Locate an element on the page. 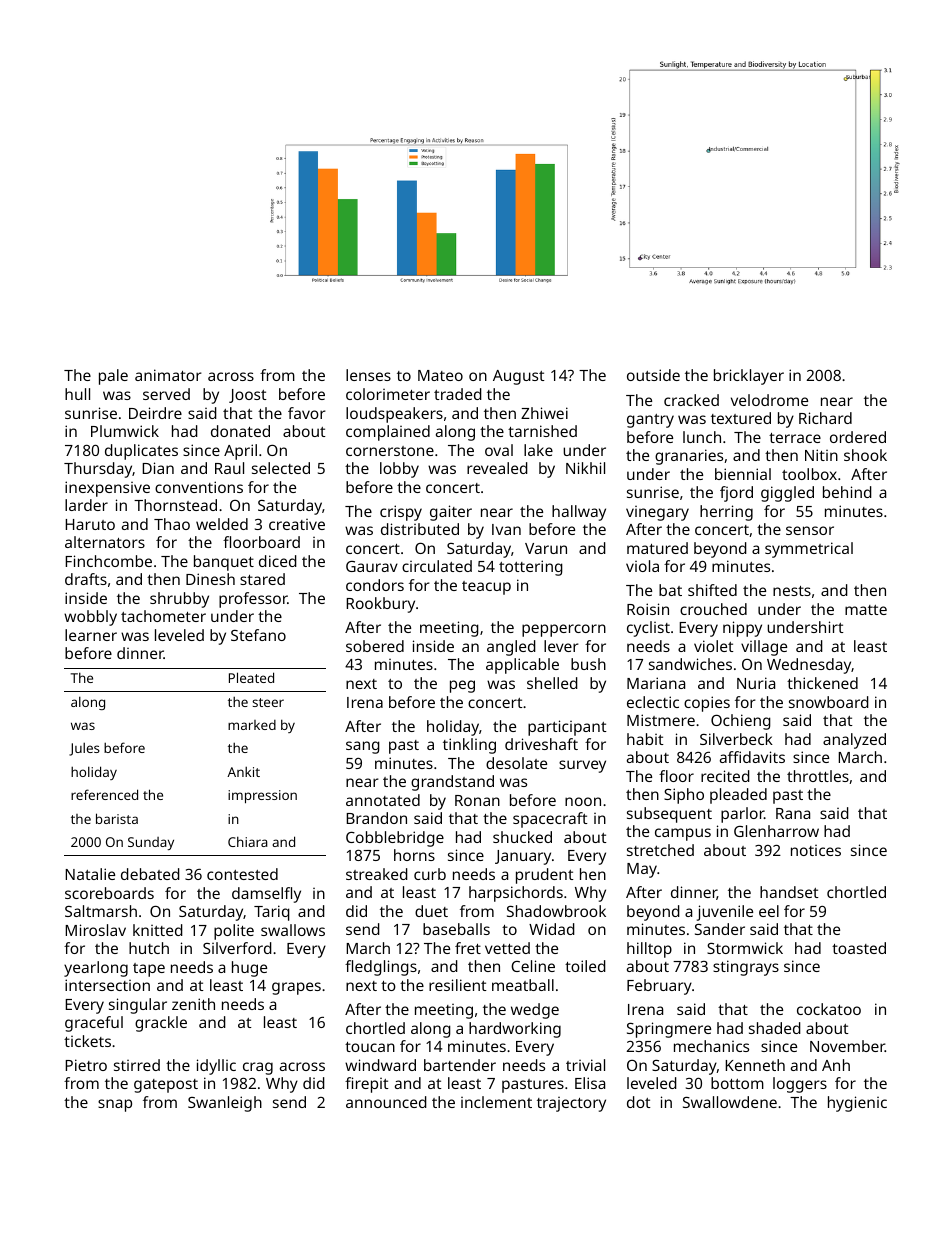 The image size is (952, 1233). toiled is located at coordinates (585, 966).
